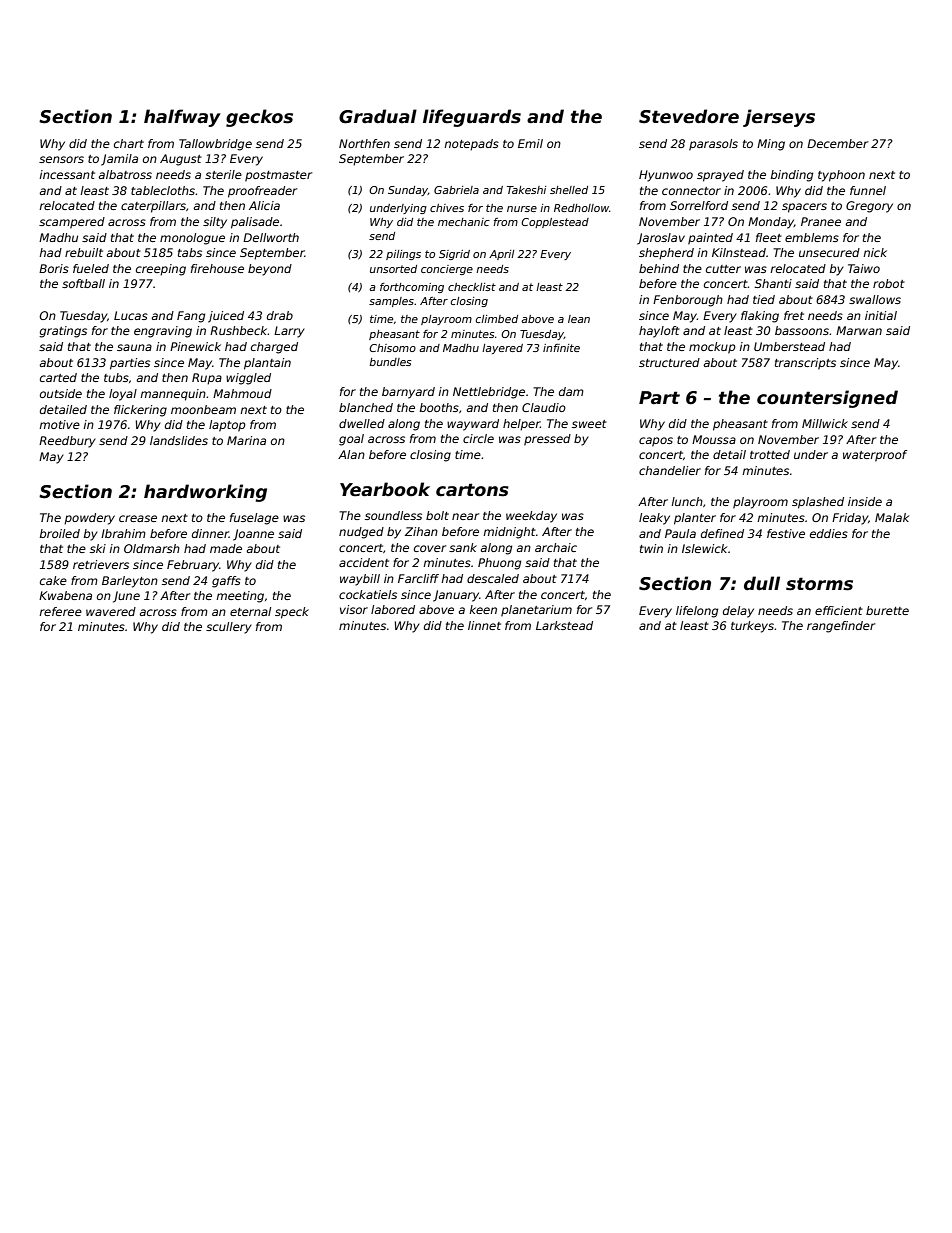 The height and width of the screenshot is (1233, 952). What do you see at coordinates (770, 454) in the screenshot?
I see `trotted` at bounding box center [770, 454].
